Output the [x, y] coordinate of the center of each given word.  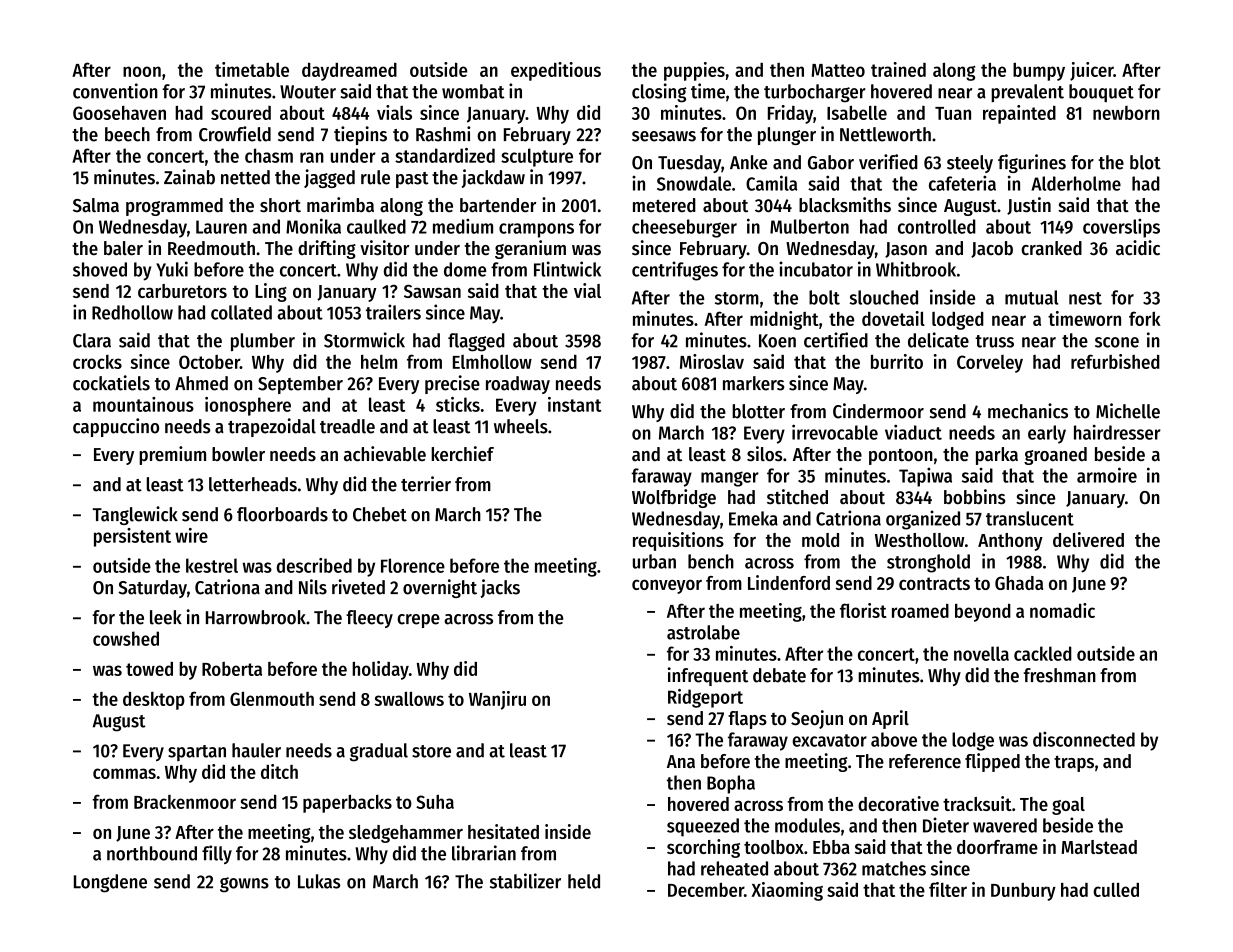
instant [574, 404]
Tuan [953, 113]
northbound [152, 853]
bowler [238, 454]
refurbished [1115, 361]
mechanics [1028, 411]
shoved [100, 269]
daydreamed [349, 71]
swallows [409, 698]
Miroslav [712, 361]
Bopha [731, 784]
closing [659, 93]
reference [925, 761]
